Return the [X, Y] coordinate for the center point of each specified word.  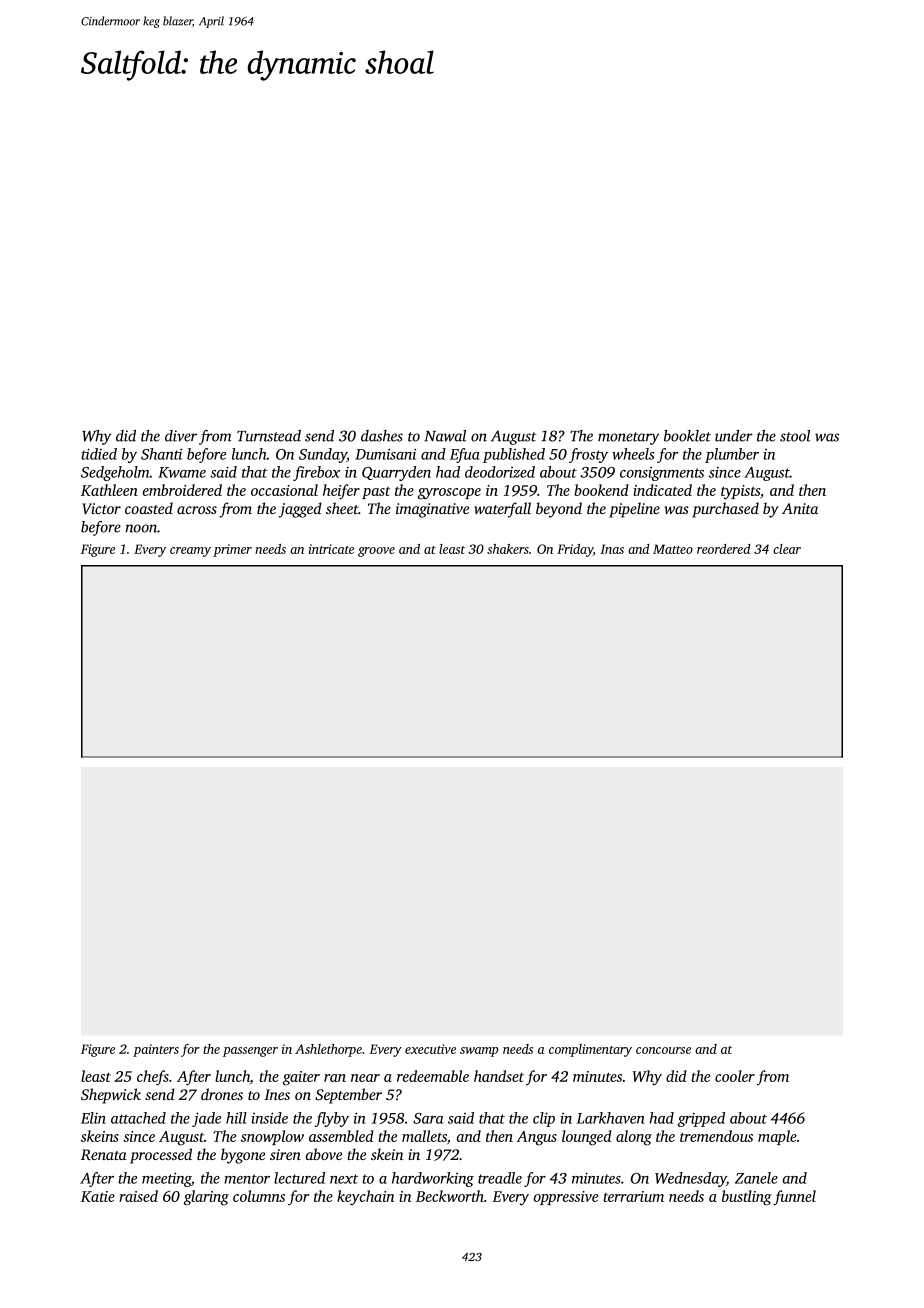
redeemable [433, 1076]
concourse [663, 1050]
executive [430, 1049]
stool [795, 436]
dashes [382, 436]
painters [156, 1050]
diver [181, 436]
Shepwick [111, 1096]
